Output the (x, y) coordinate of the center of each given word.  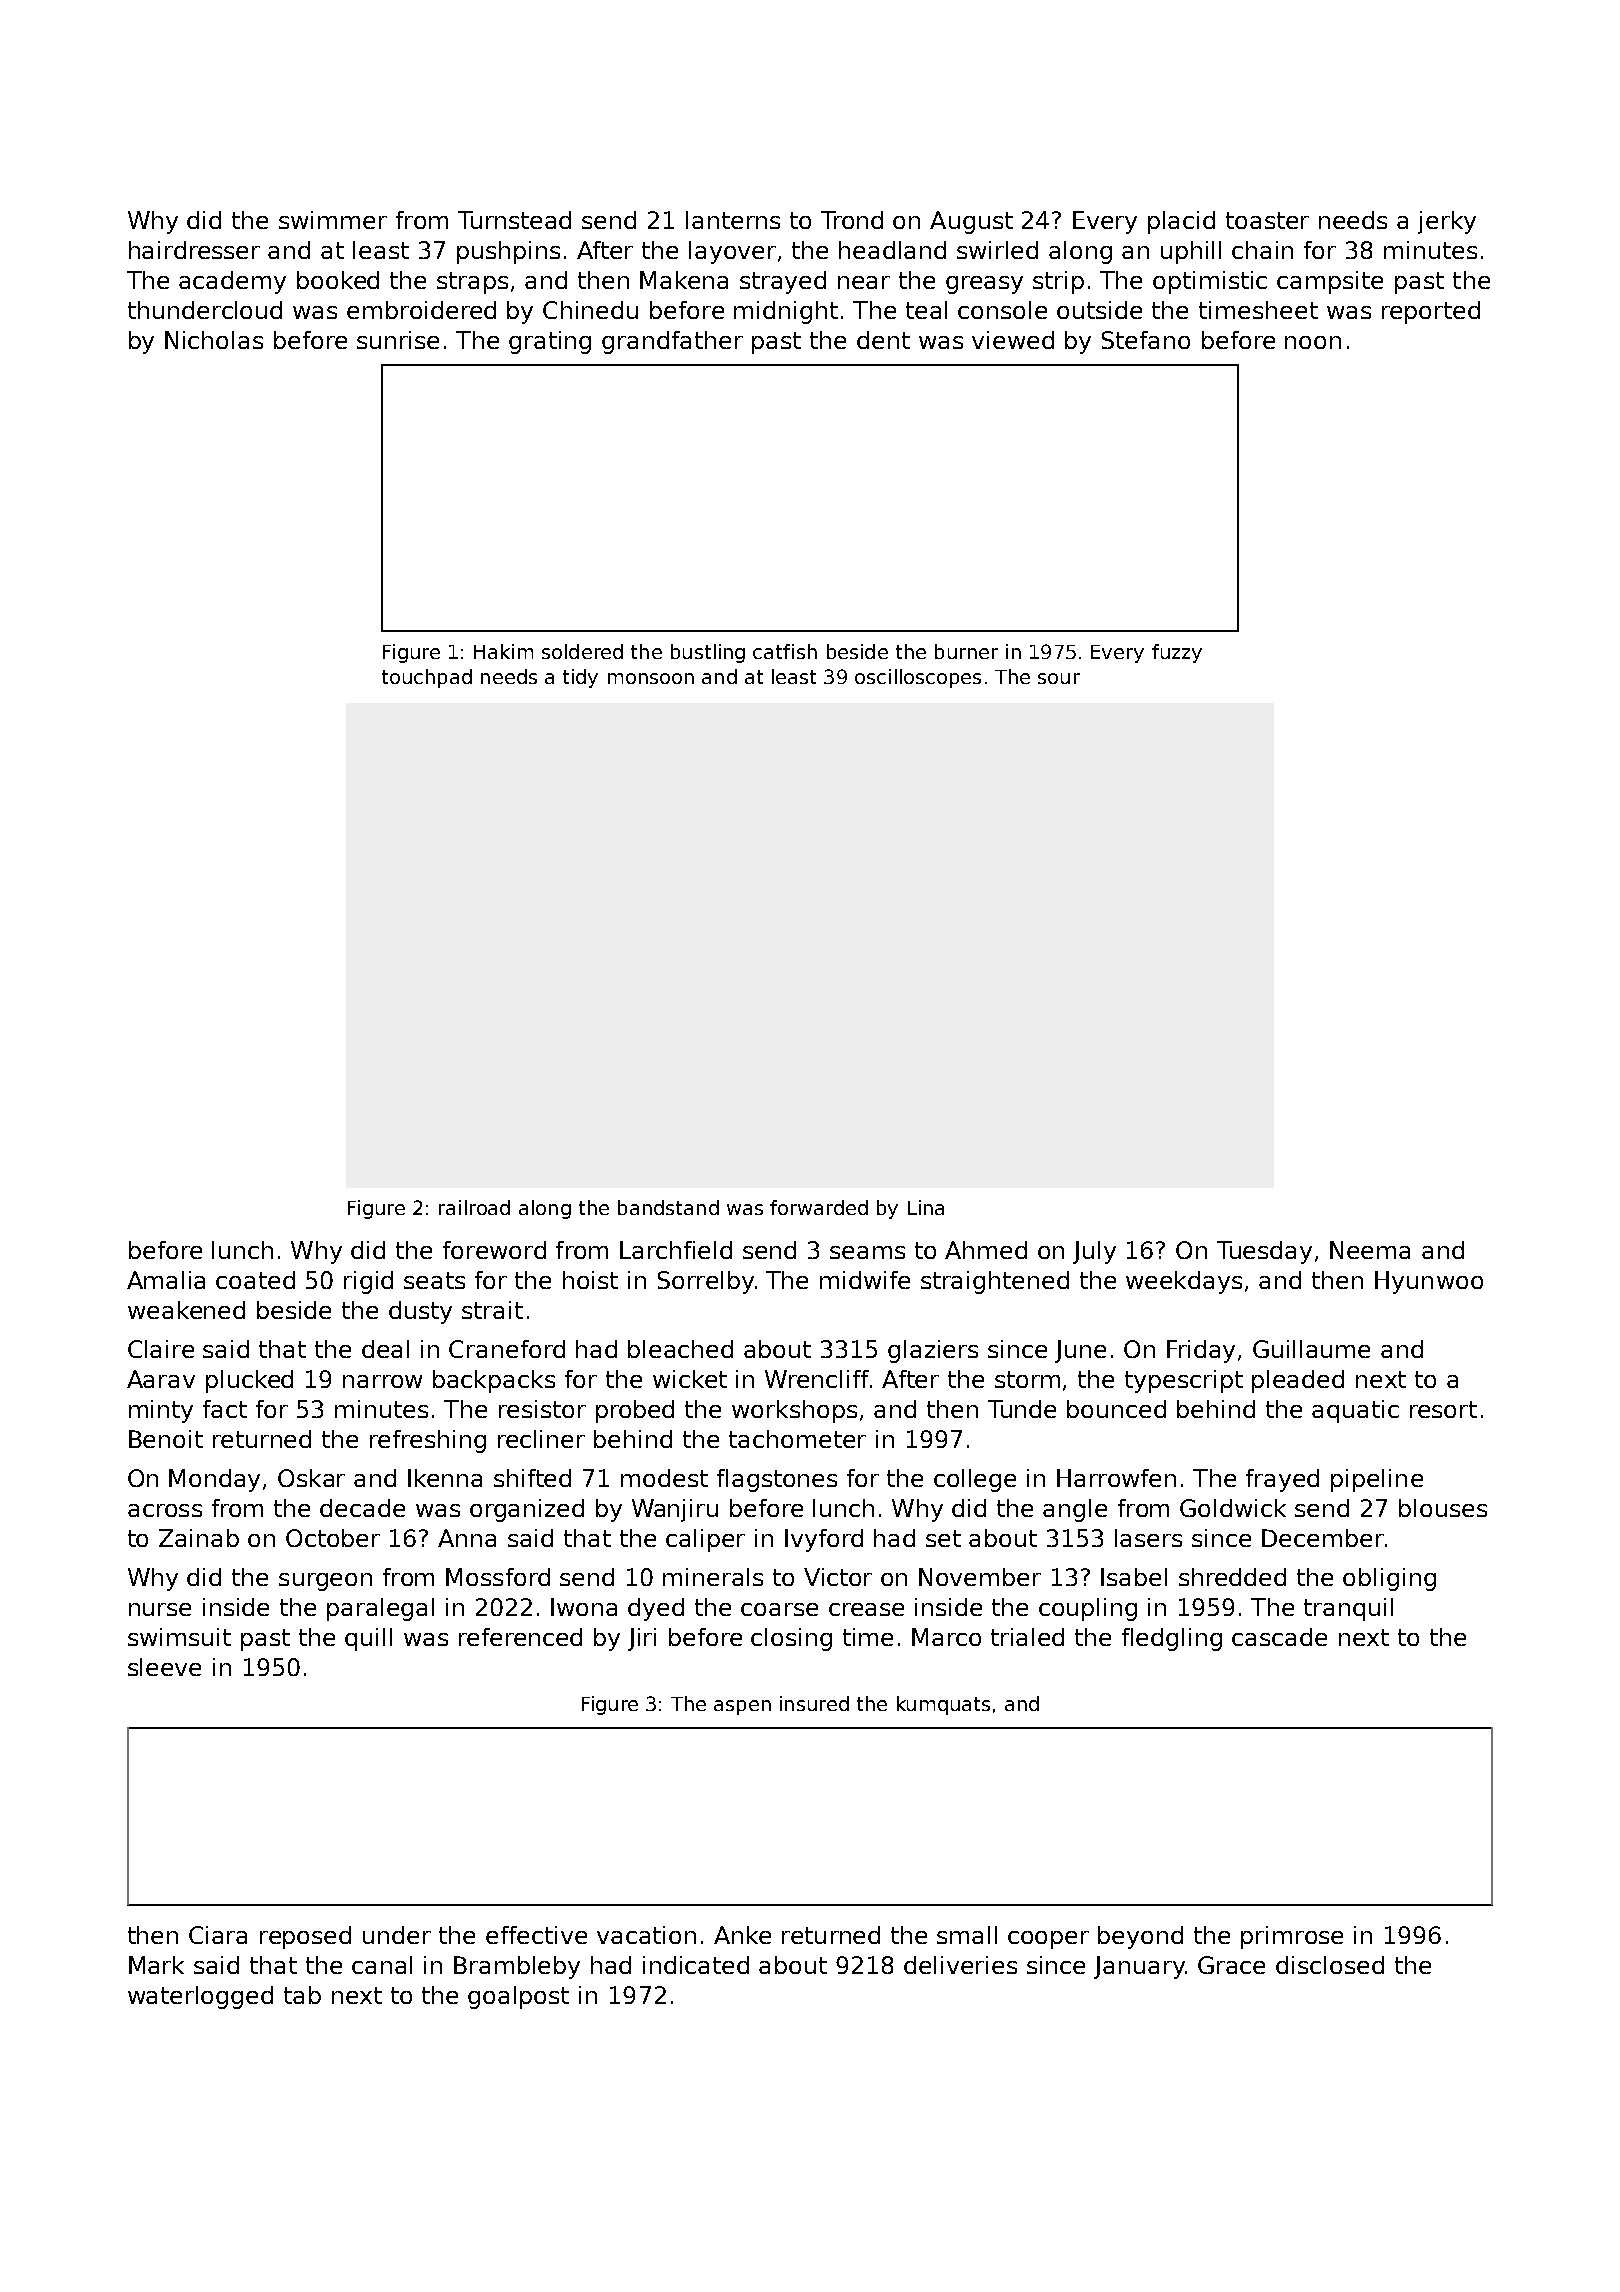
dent (883, 340)
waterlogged (200, 1997)
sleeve (164, 1667)
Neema (1370, 1250)
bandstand (668, 1207)
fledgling (1172, 1639)
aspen (742, 1707)
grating (550, 342)
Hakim (503, 651)
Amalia (166, 1280)
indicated (696, 1965)
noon (1313, 342)
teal (926, 310)
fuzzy (1177, 653)
